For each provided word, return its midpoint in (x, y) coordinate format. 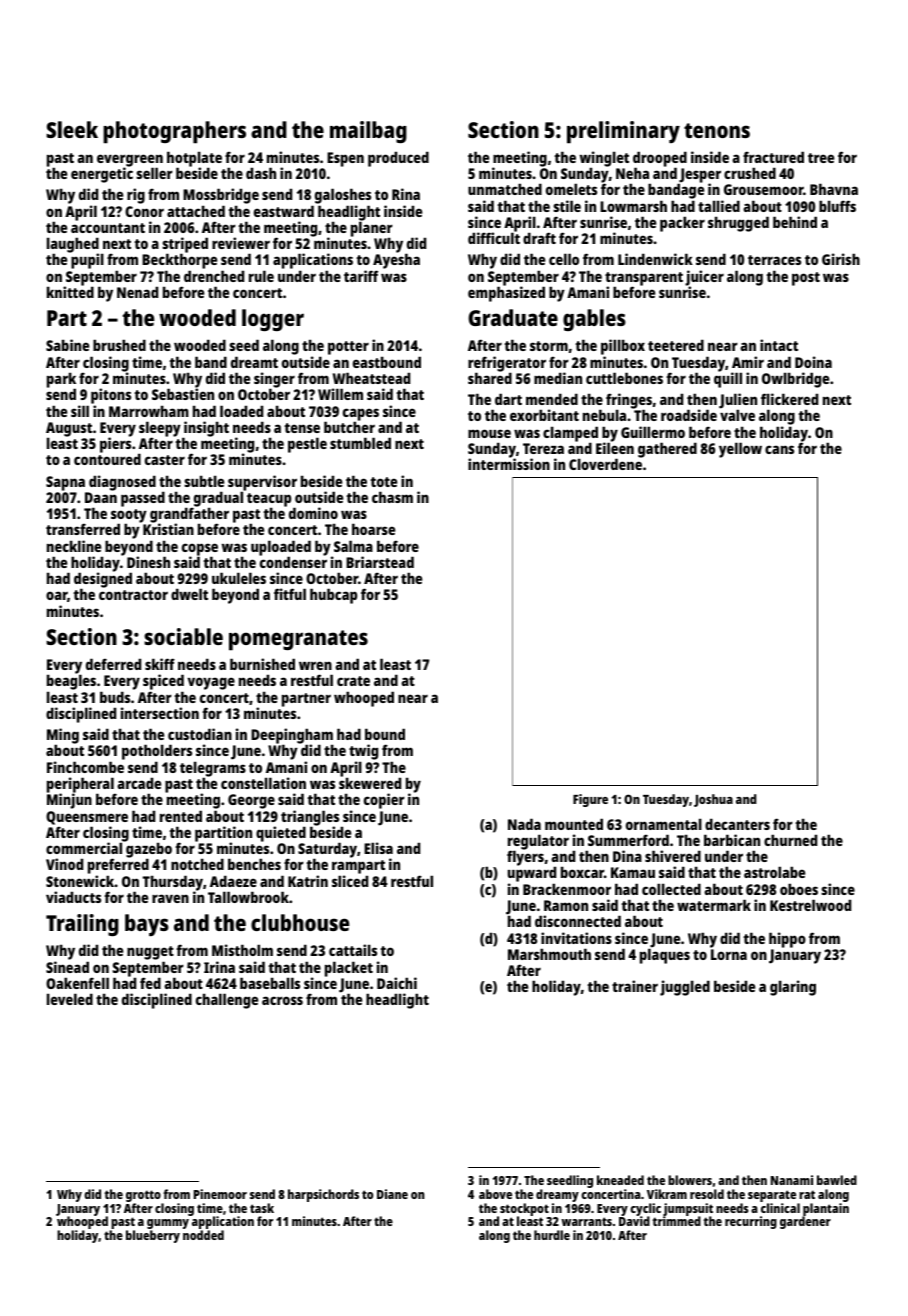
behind (795, 222)
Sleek (72, 129)
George (251, 801)
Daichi (397, 983)
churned (790, 840)
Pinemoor (220, 1194)
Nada (524, 824)
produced (398, 159)
